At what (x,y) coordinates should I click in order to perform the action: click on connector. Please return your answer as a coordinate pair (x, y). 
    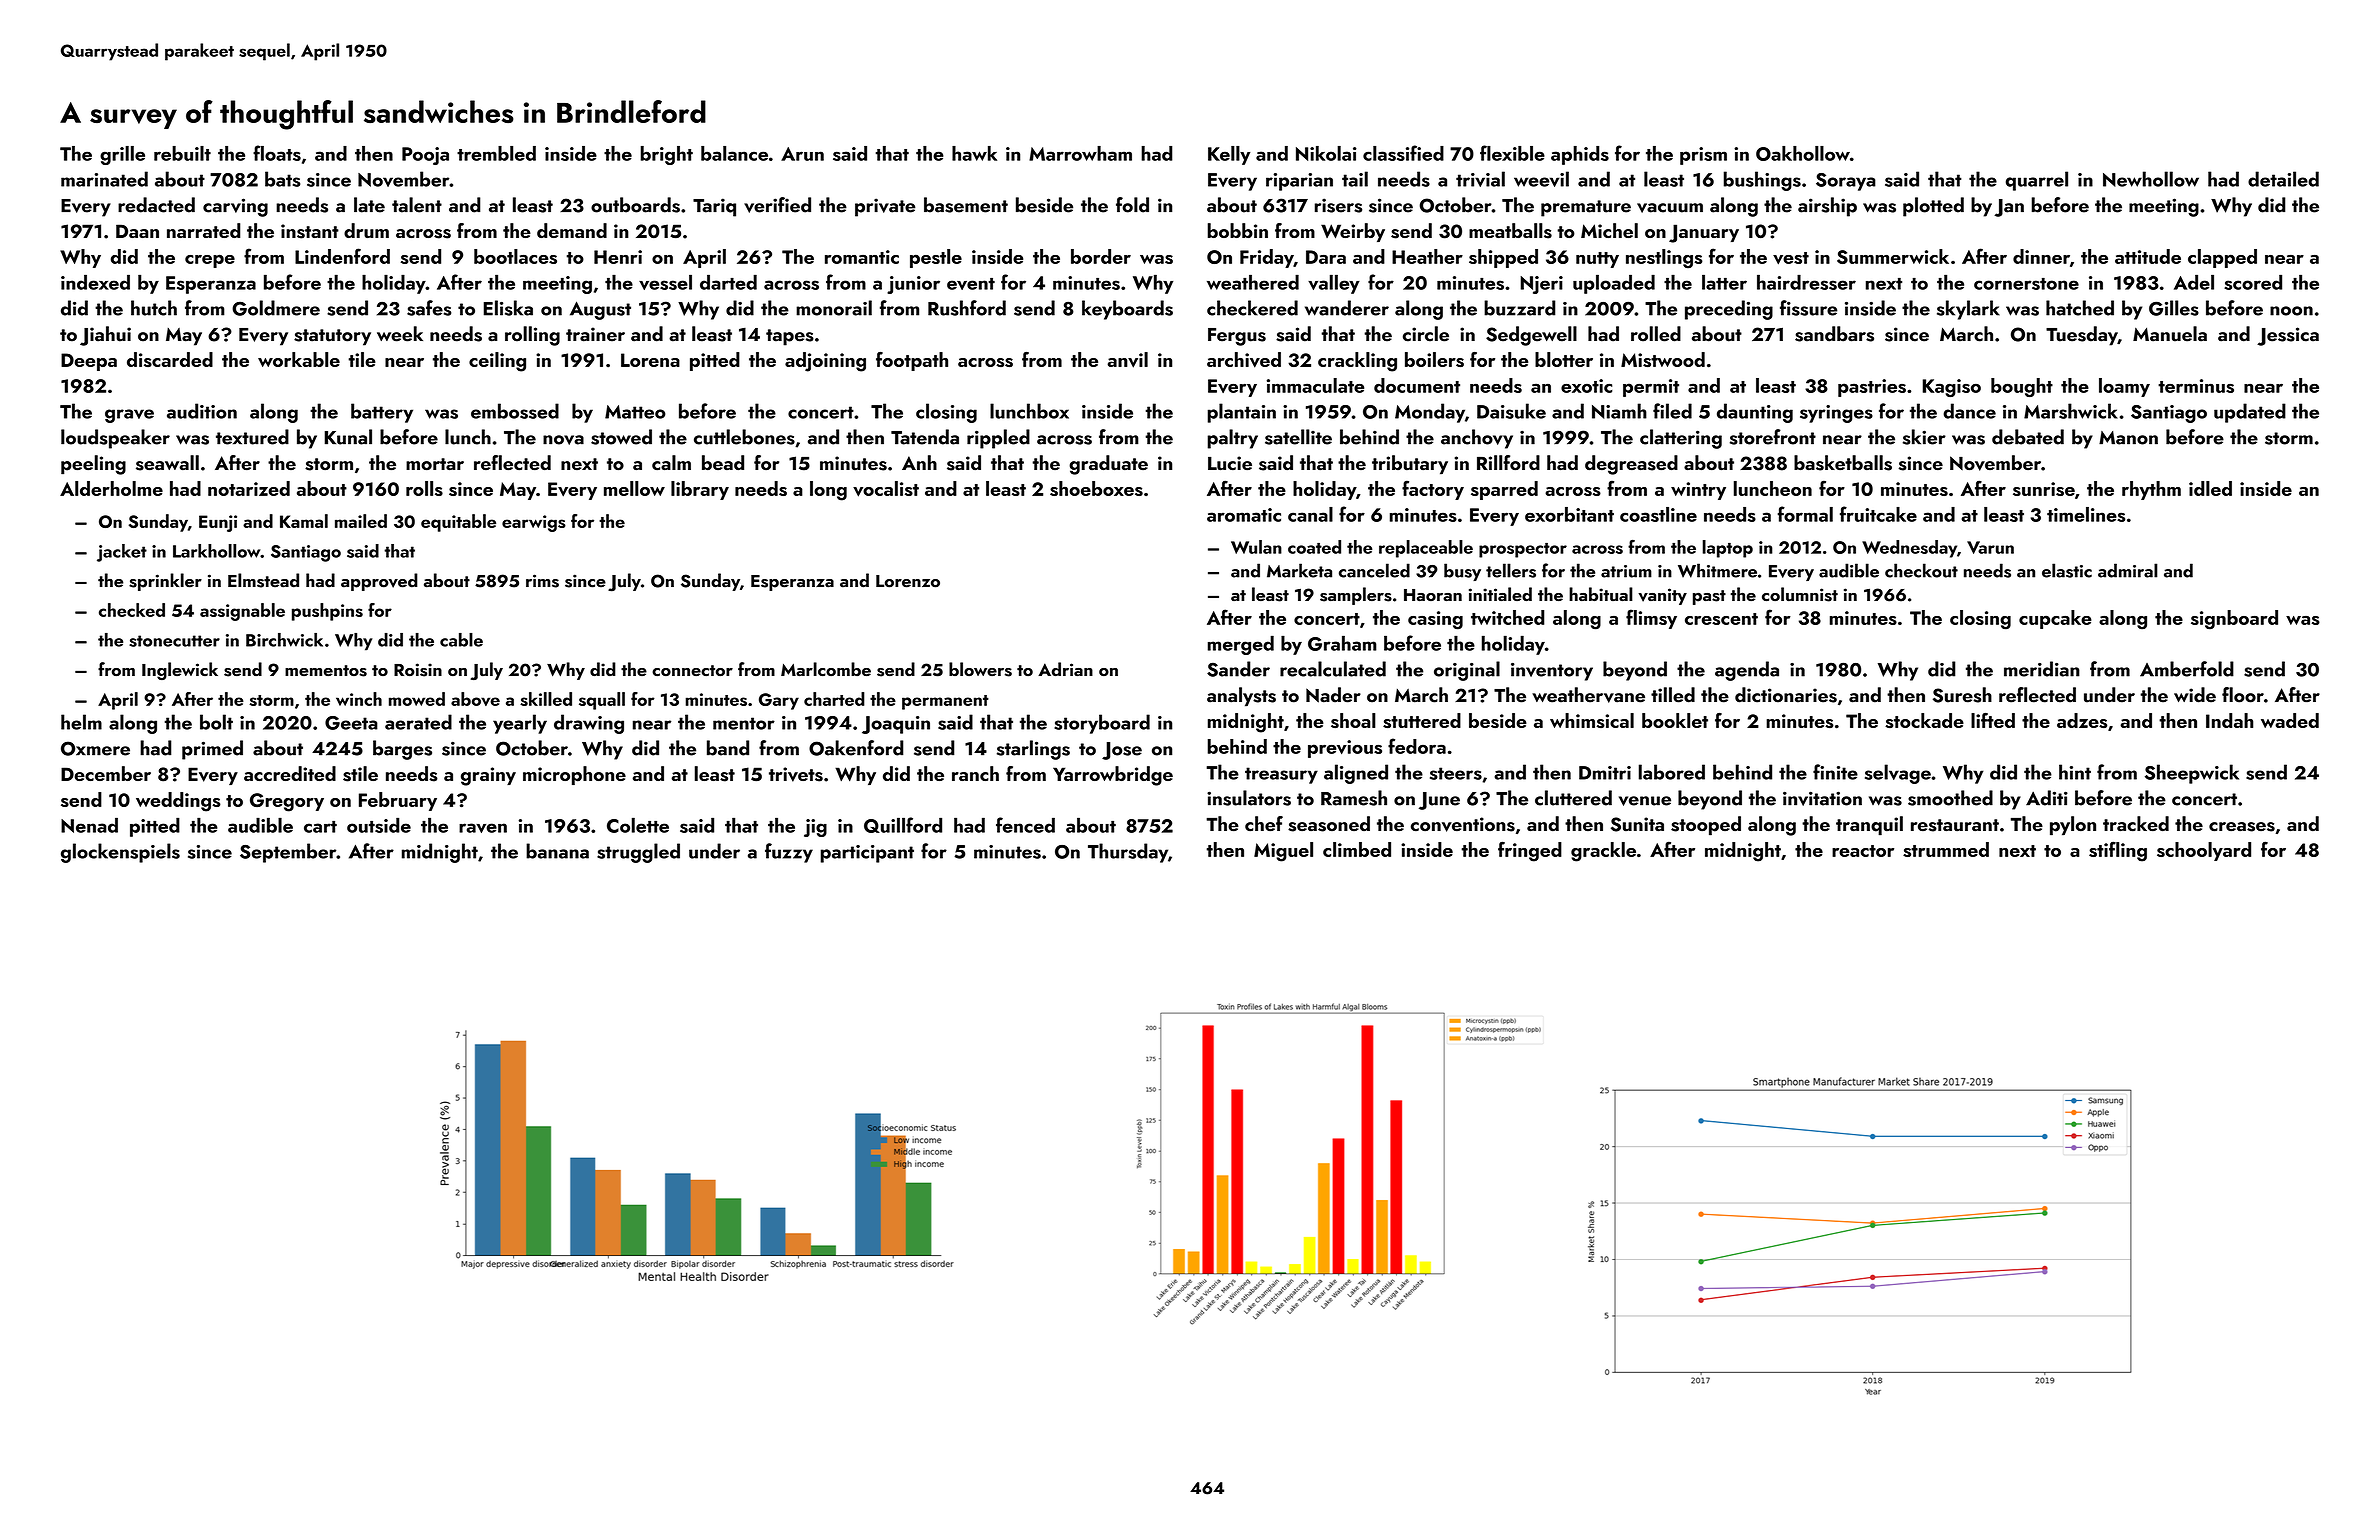
    Looking at the image, I should click on (692, 670).
